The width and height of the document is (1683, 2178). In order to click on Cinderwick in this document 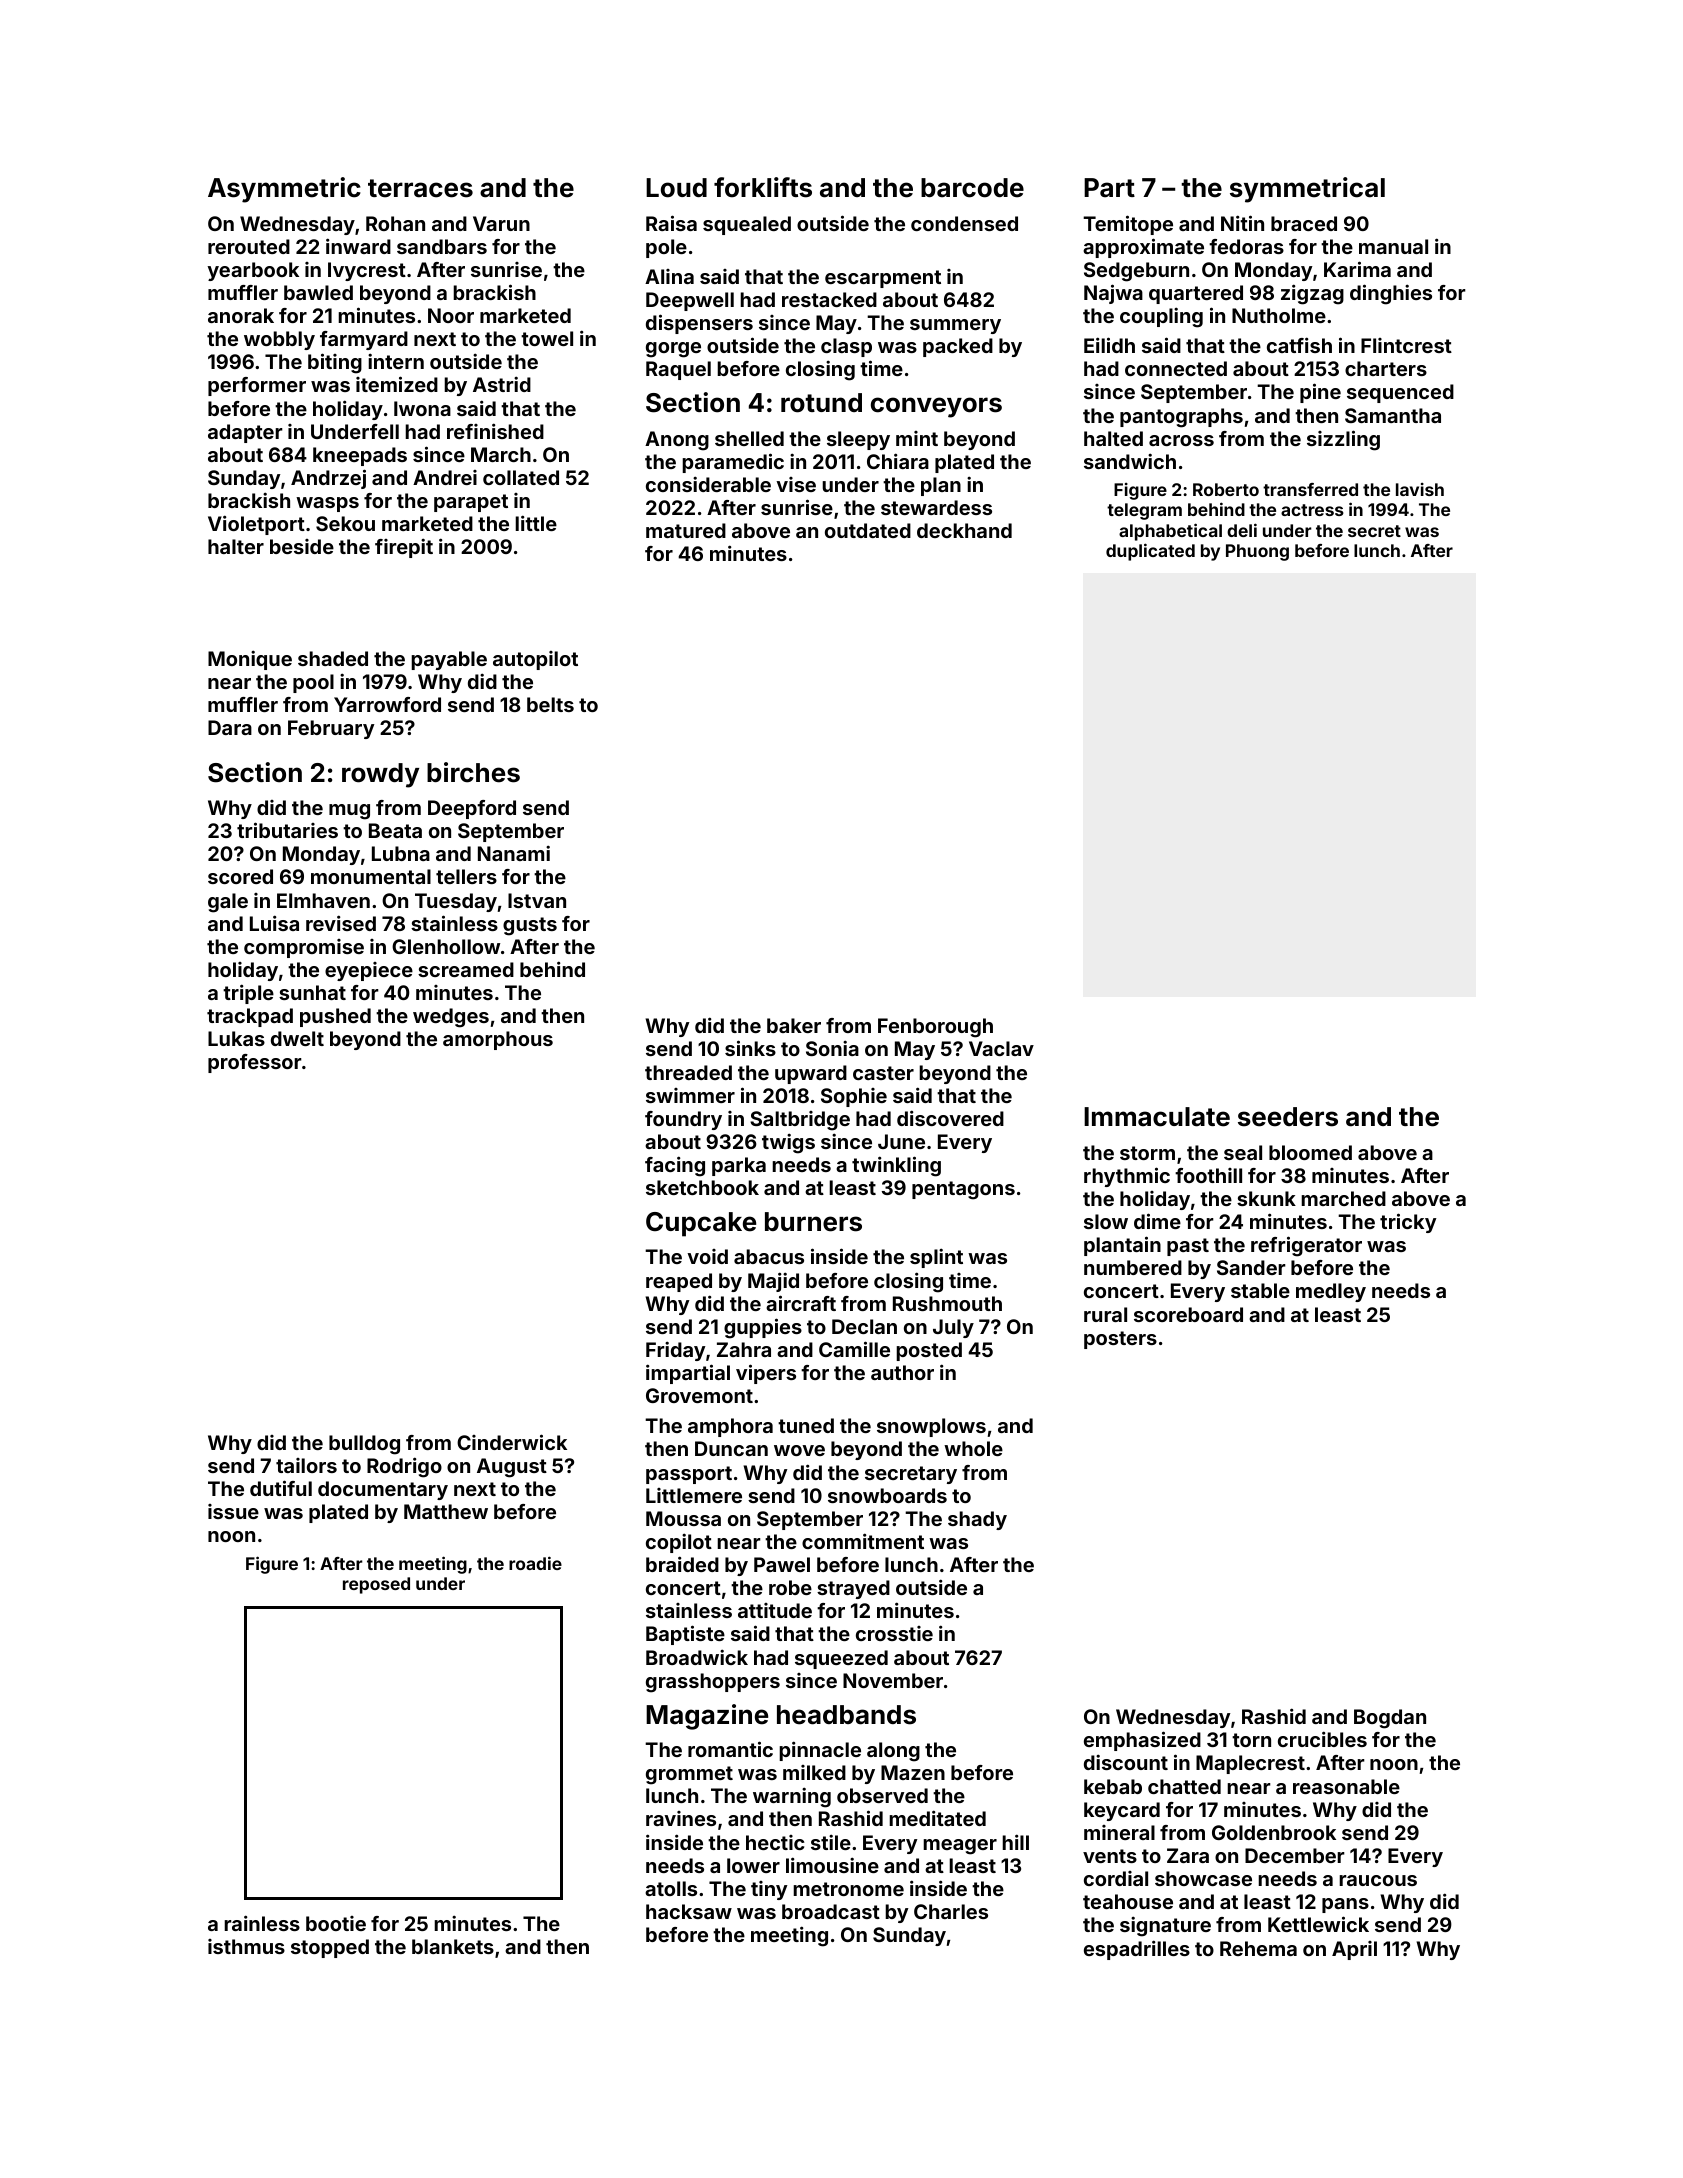, I will do `click(512, 1442)`.
